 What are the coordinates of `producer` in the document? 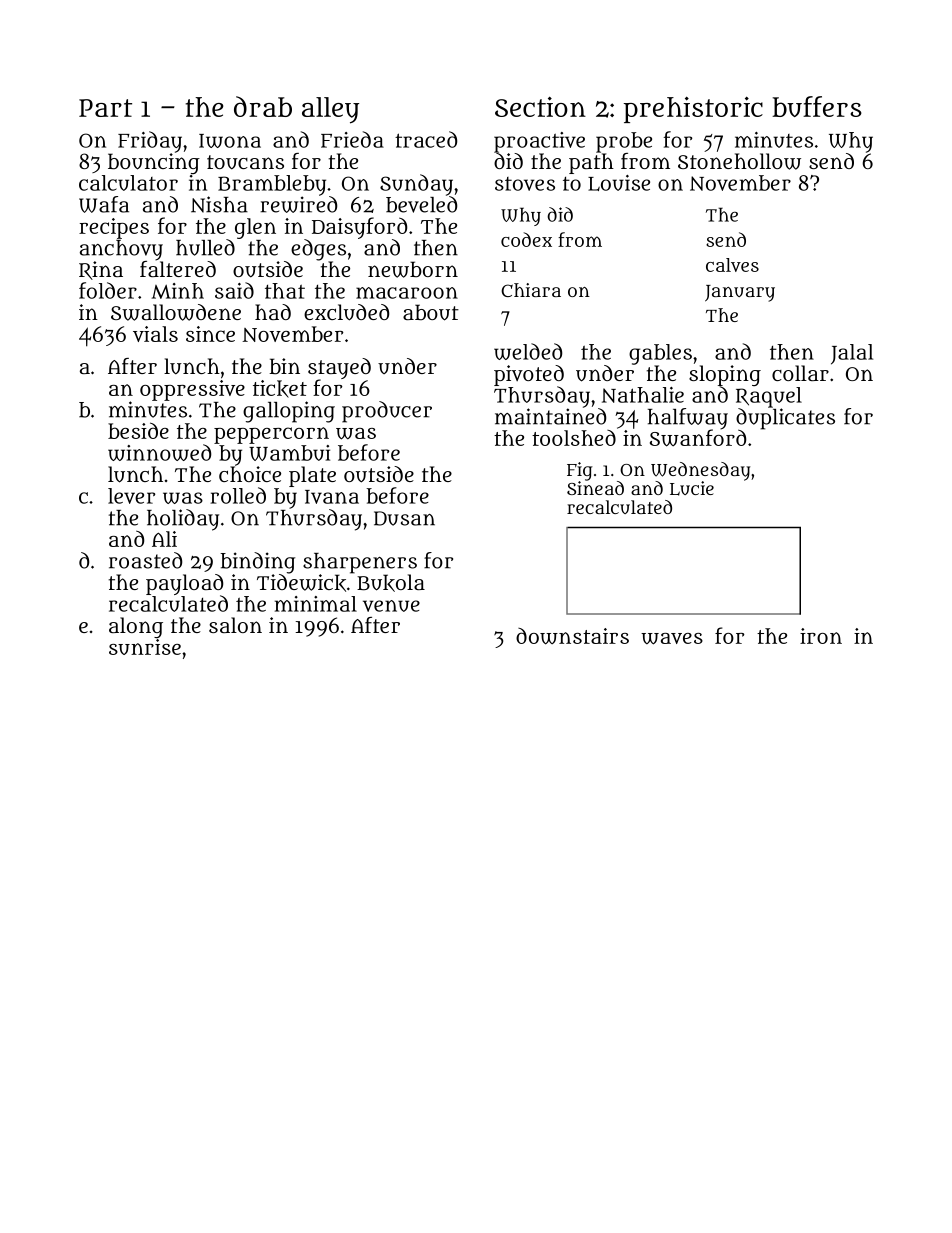 It's located at (387, 412).
